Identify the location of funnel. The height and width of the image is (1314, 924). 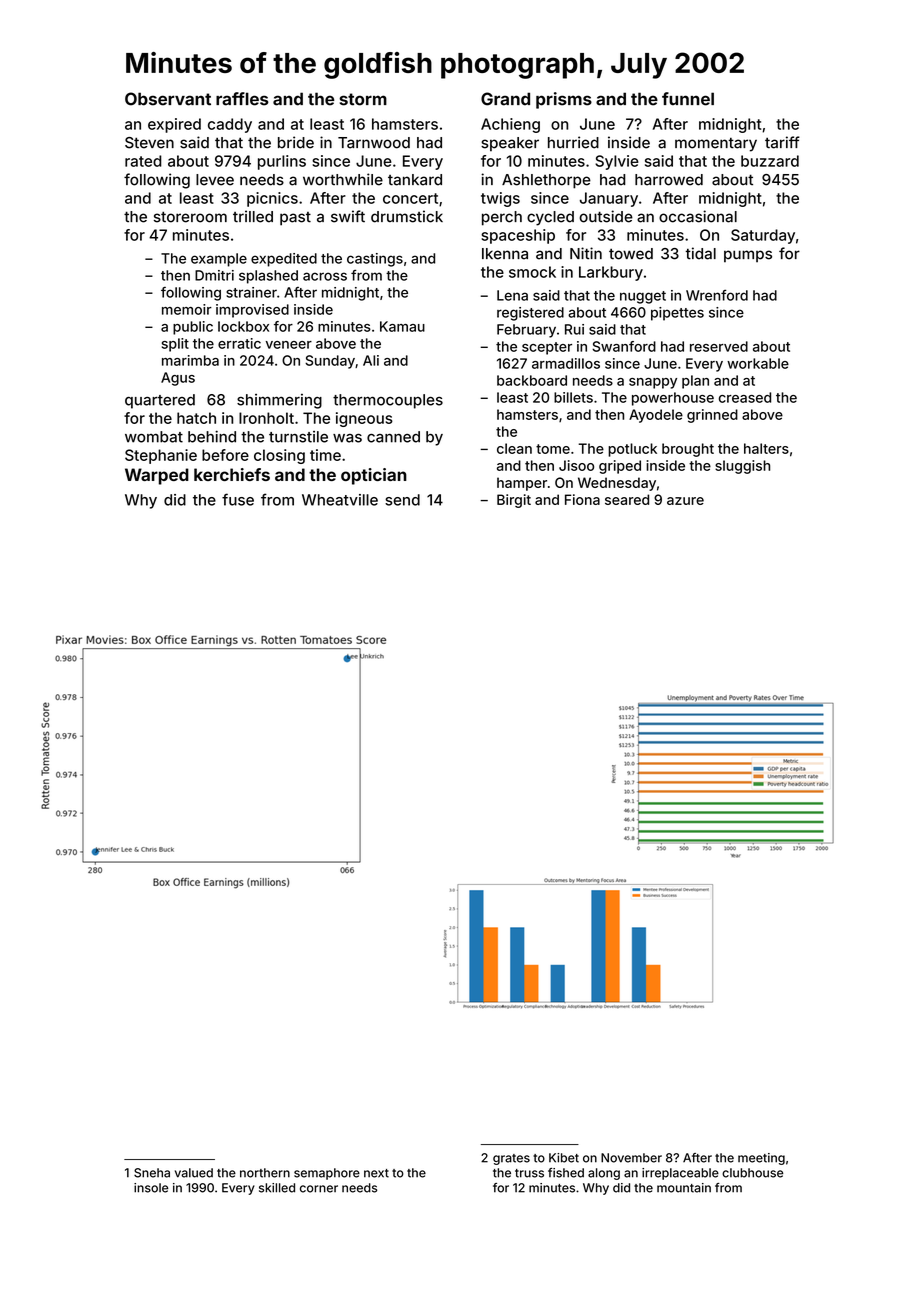
(688, 99).
